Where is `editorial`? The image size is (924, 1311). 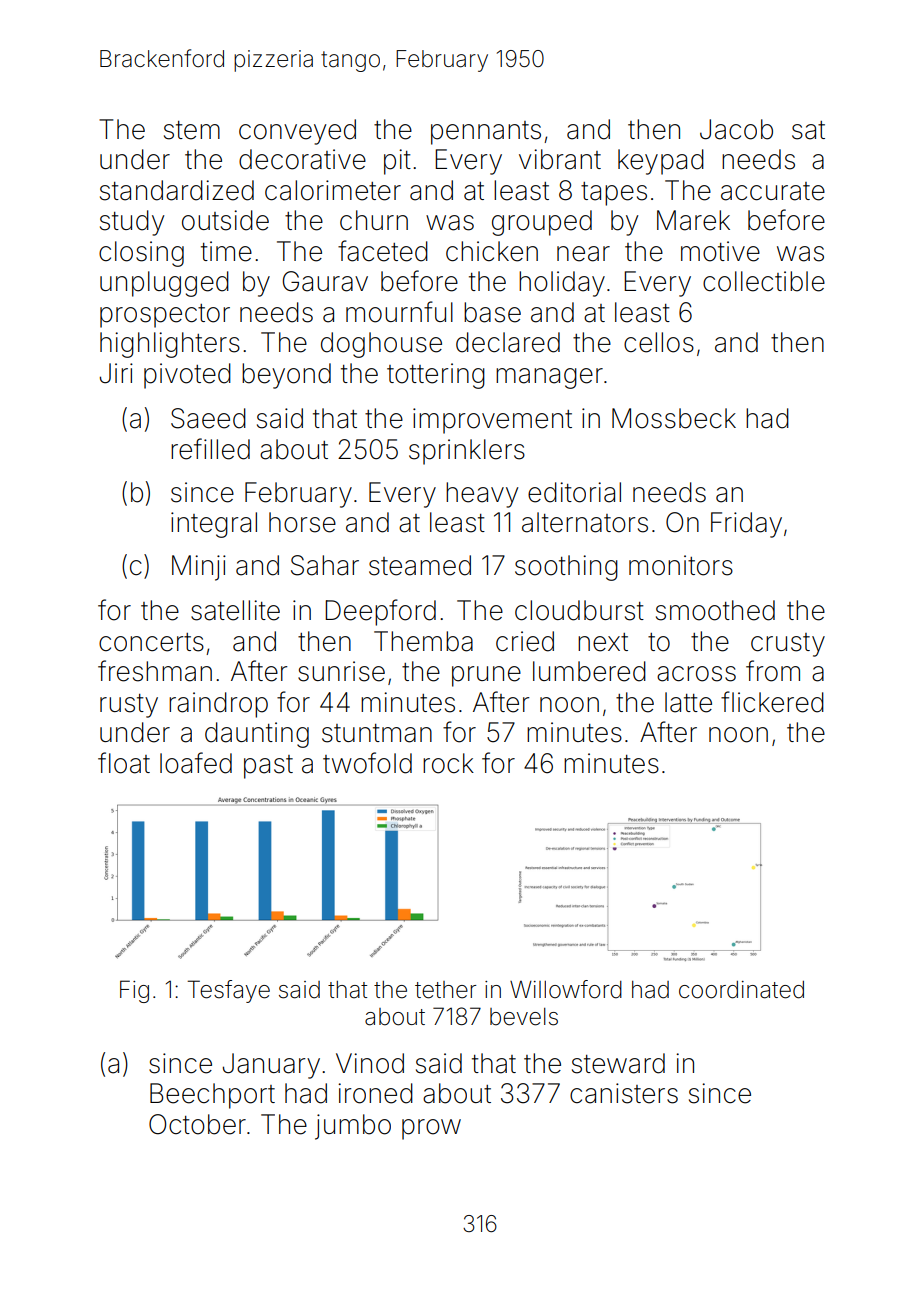
editorial is located at coordinates (574, 492).
